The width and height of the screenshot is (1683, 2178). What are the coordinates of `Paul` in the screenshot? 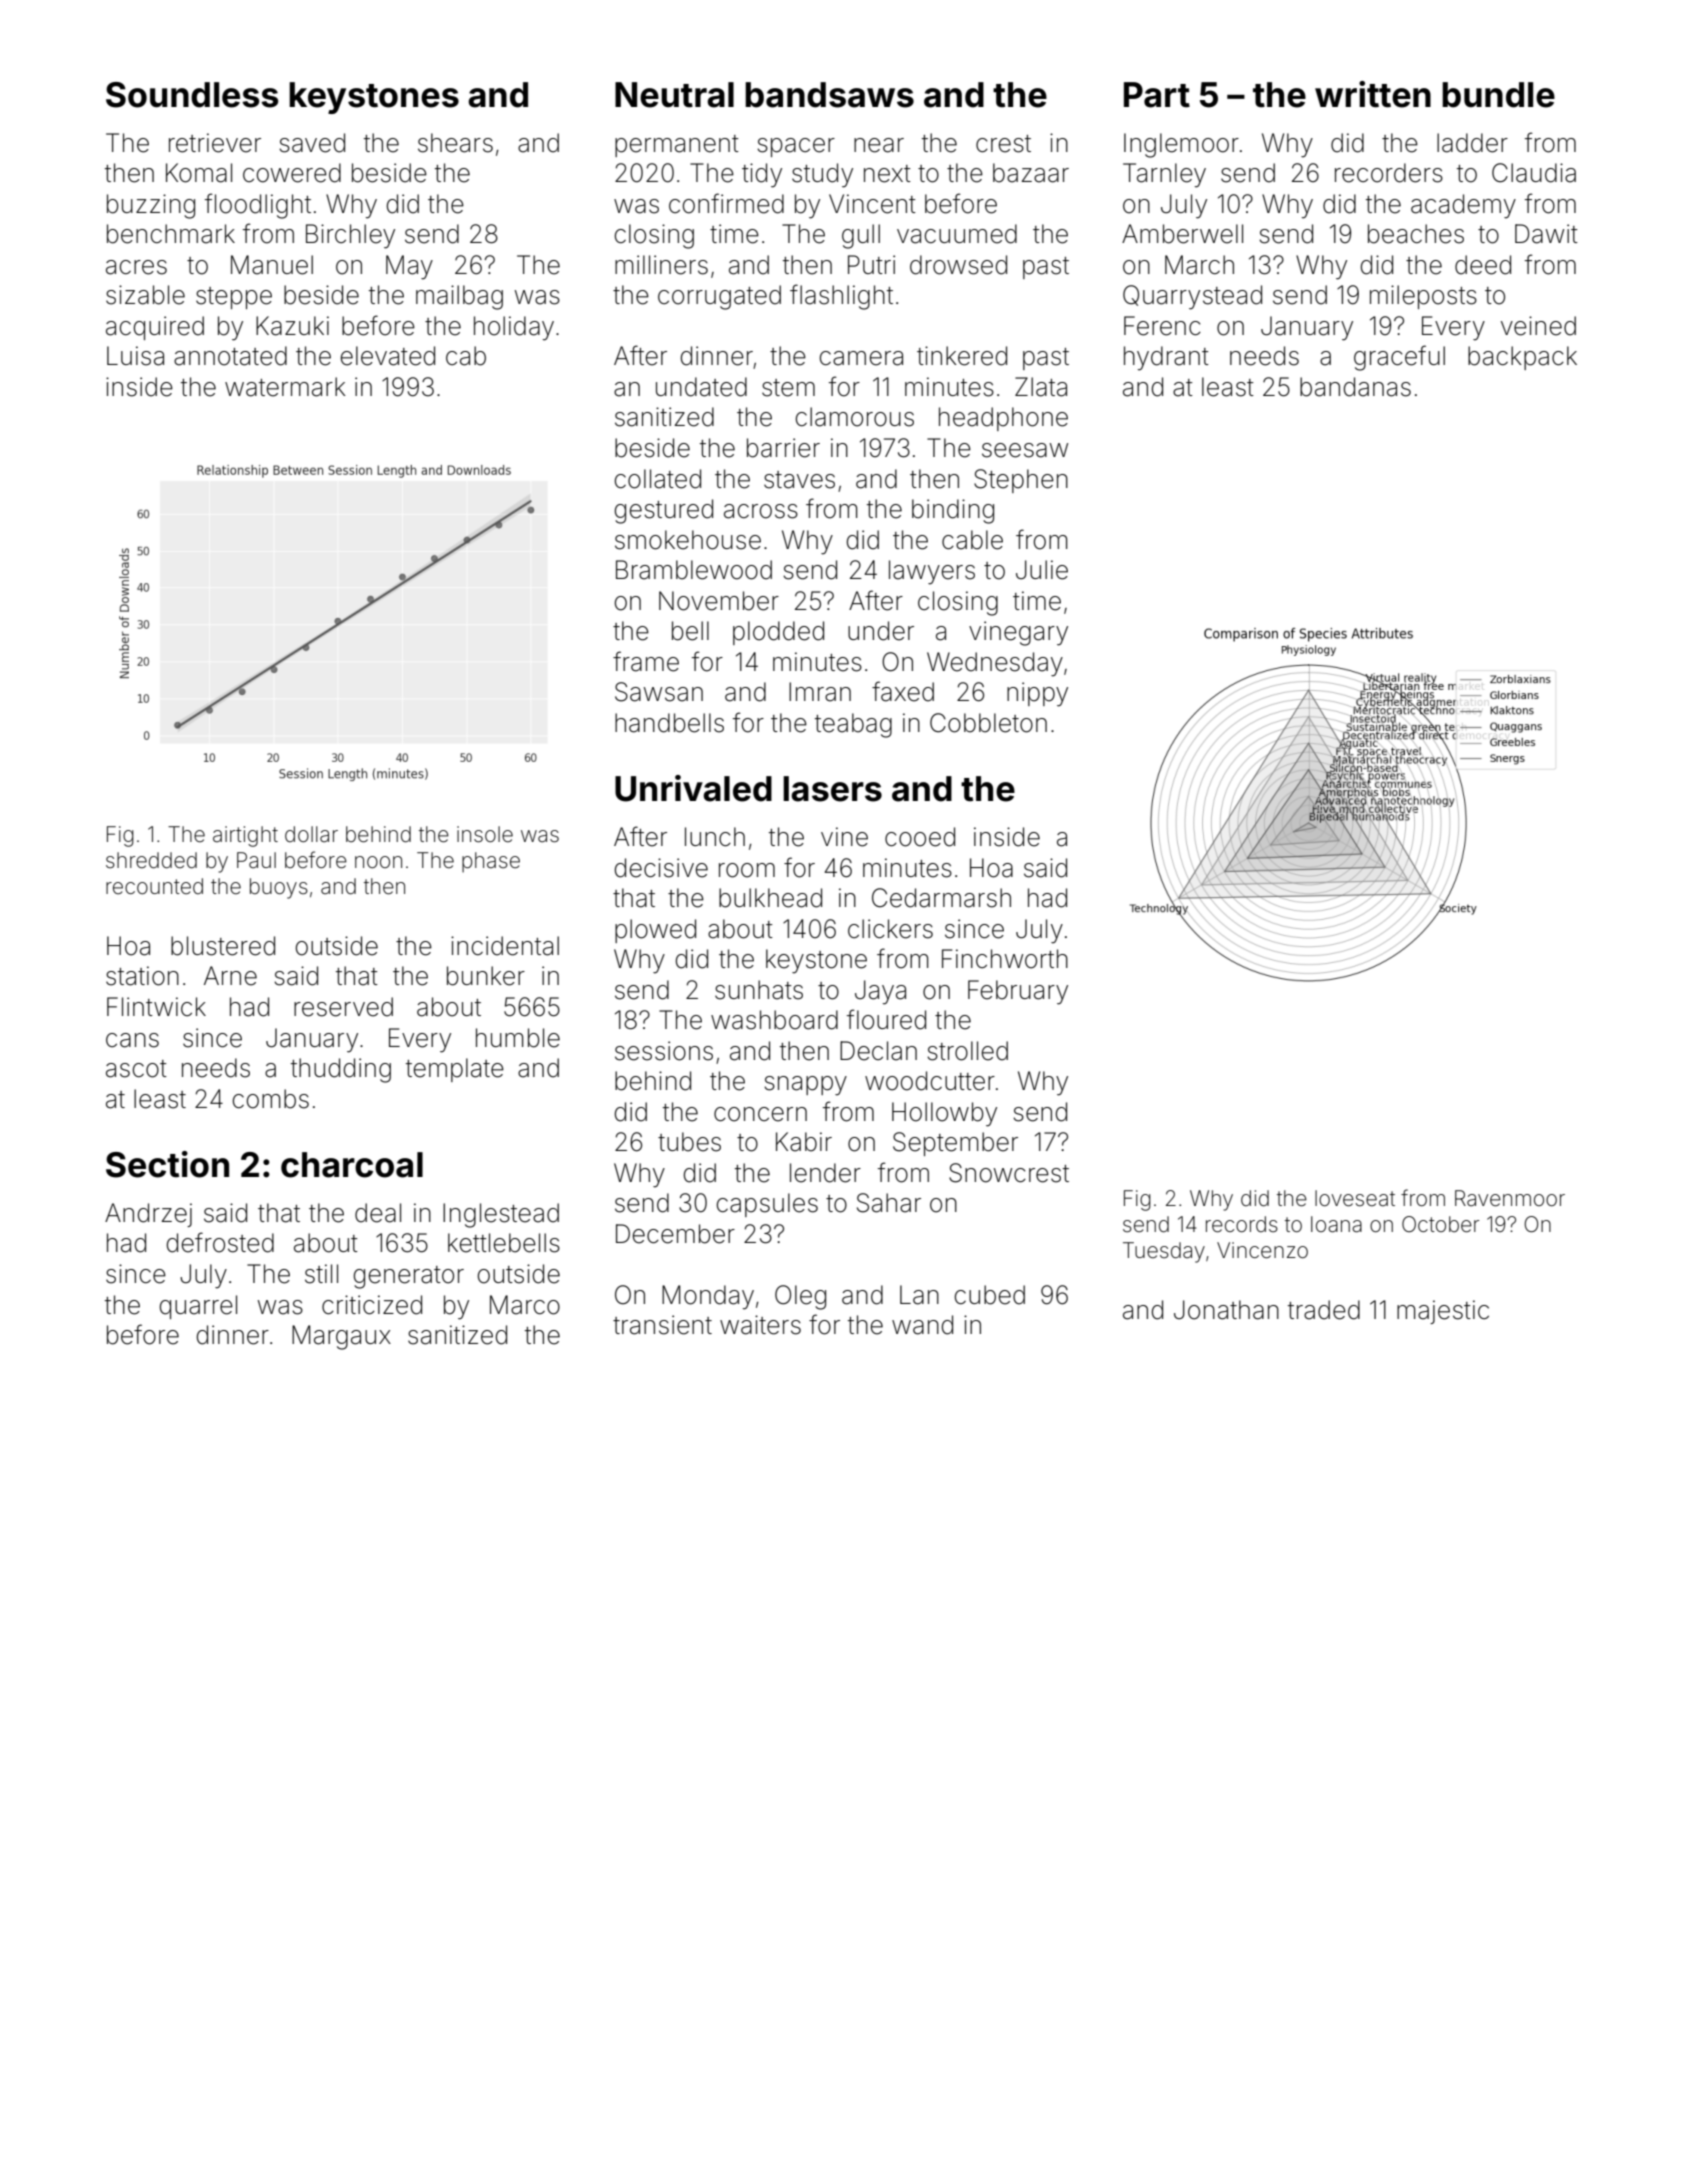 It's located at (256, 860).
